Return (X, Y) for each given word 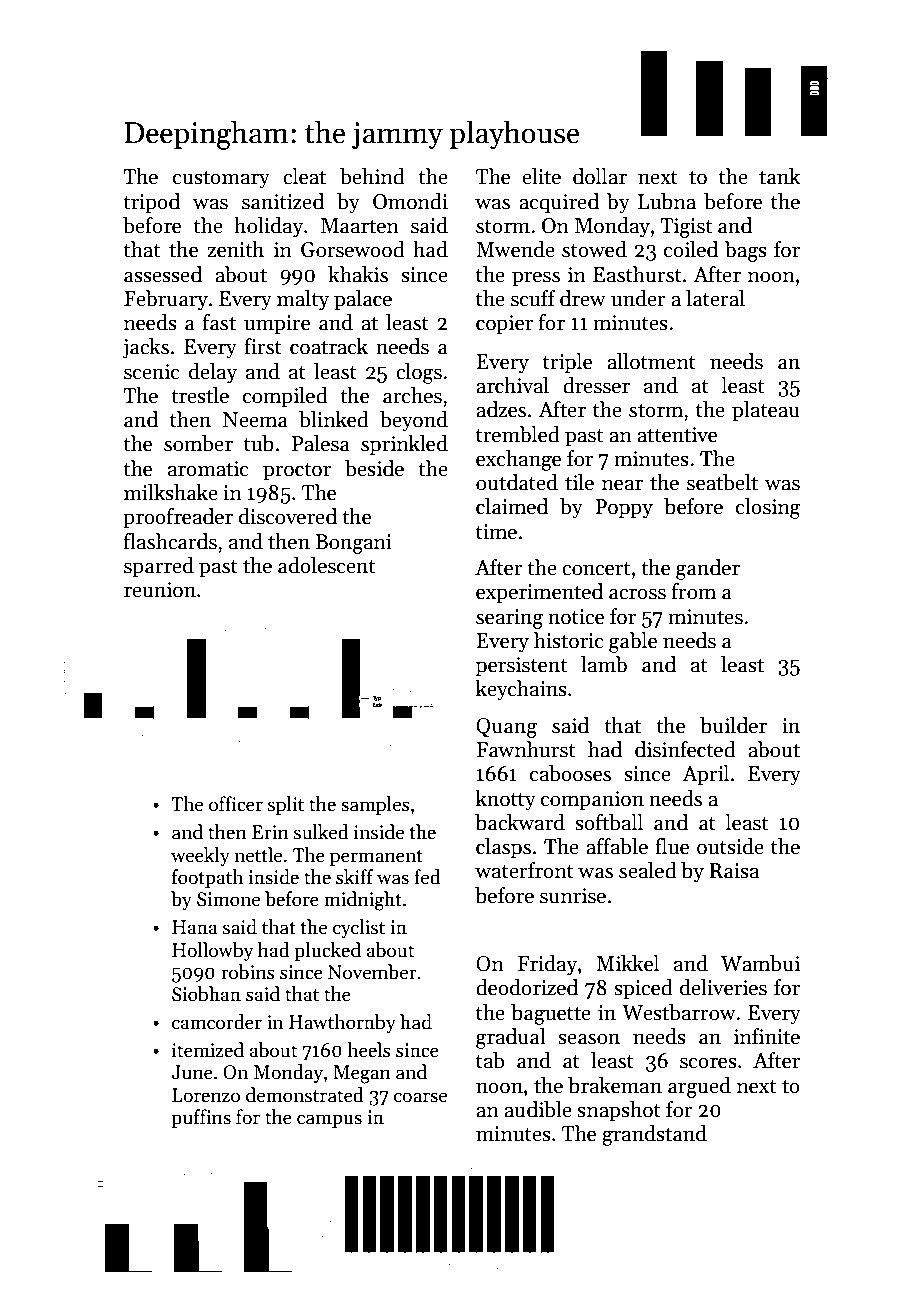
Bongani (353, 544)
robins (248, 972)
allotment (651, 361)
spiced (643, 989)
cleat (304, 176)
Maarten (360, 226)
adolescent (326, 565)
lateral (715, 298)
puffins (201, 1118)
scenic (152, 372)
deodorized (527, 987)
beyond (414, 421)
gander (708, 569)
